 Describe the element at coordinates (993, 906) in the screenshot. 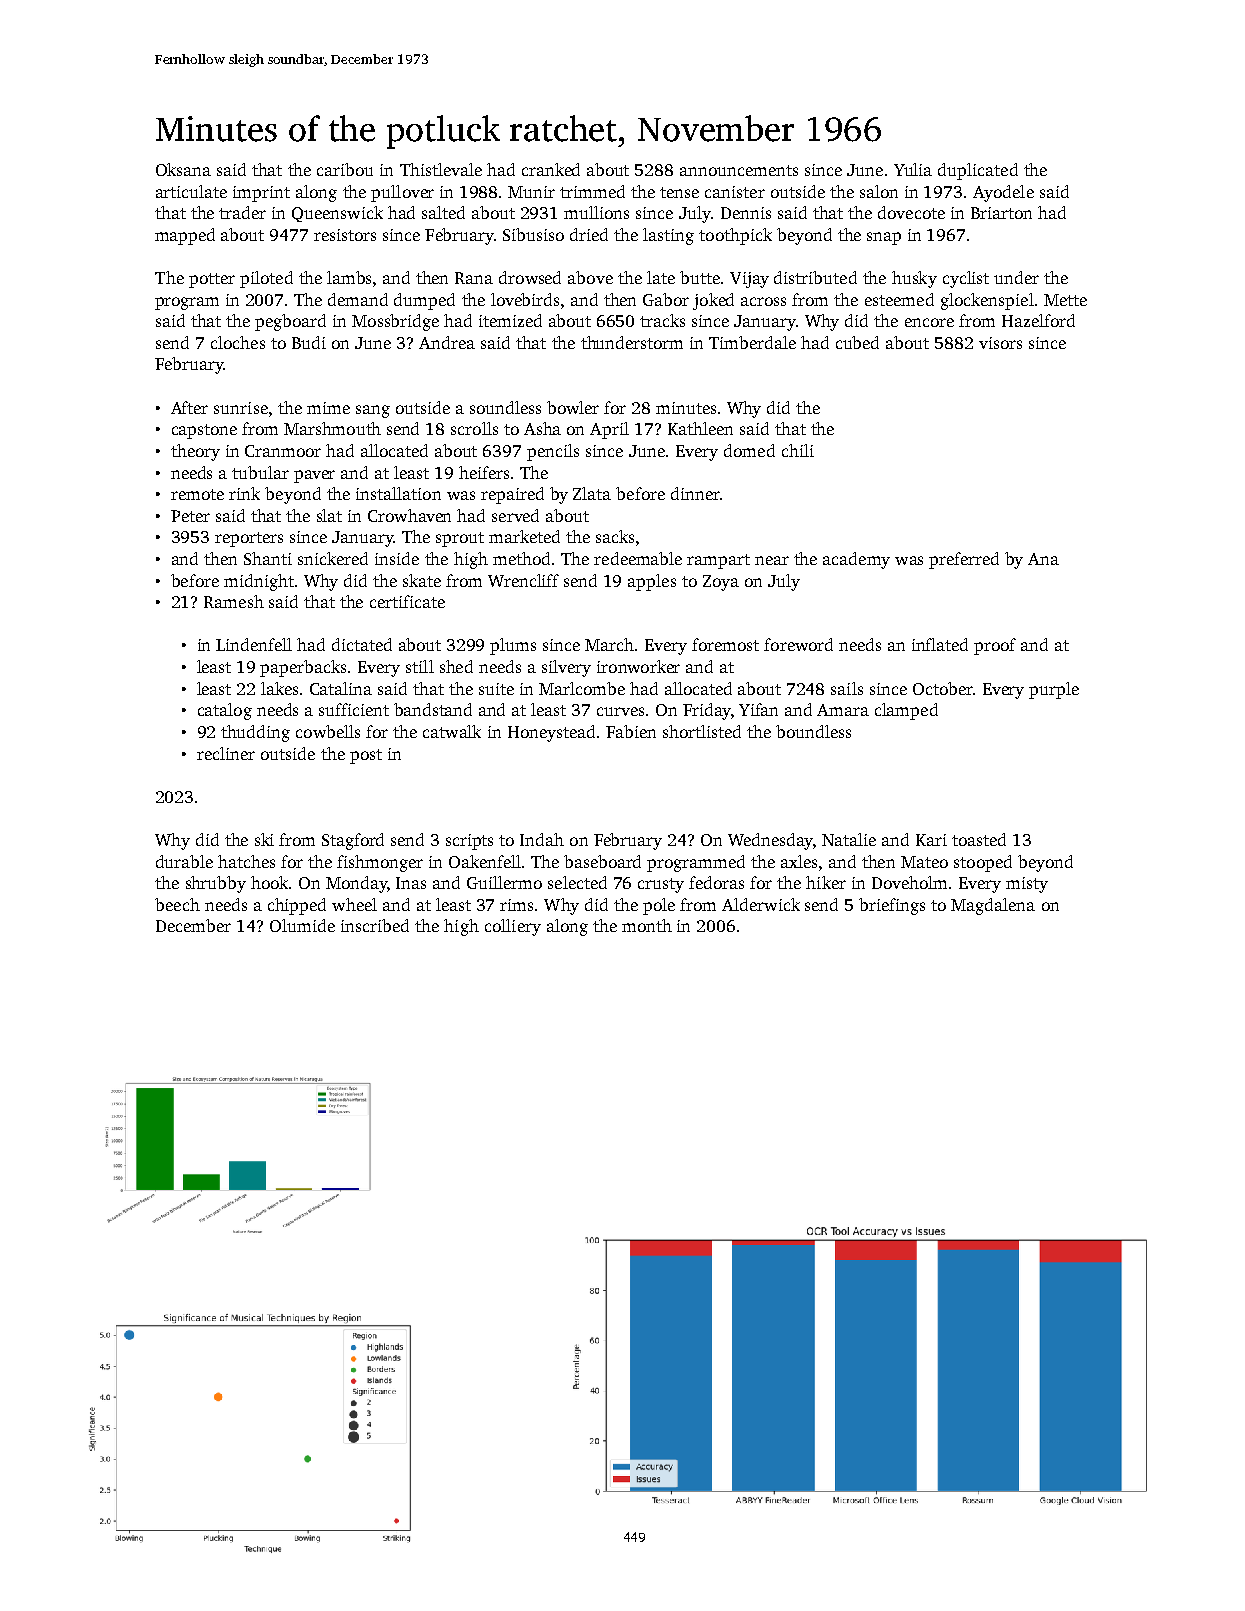

I see `Magdalena` at that location.
